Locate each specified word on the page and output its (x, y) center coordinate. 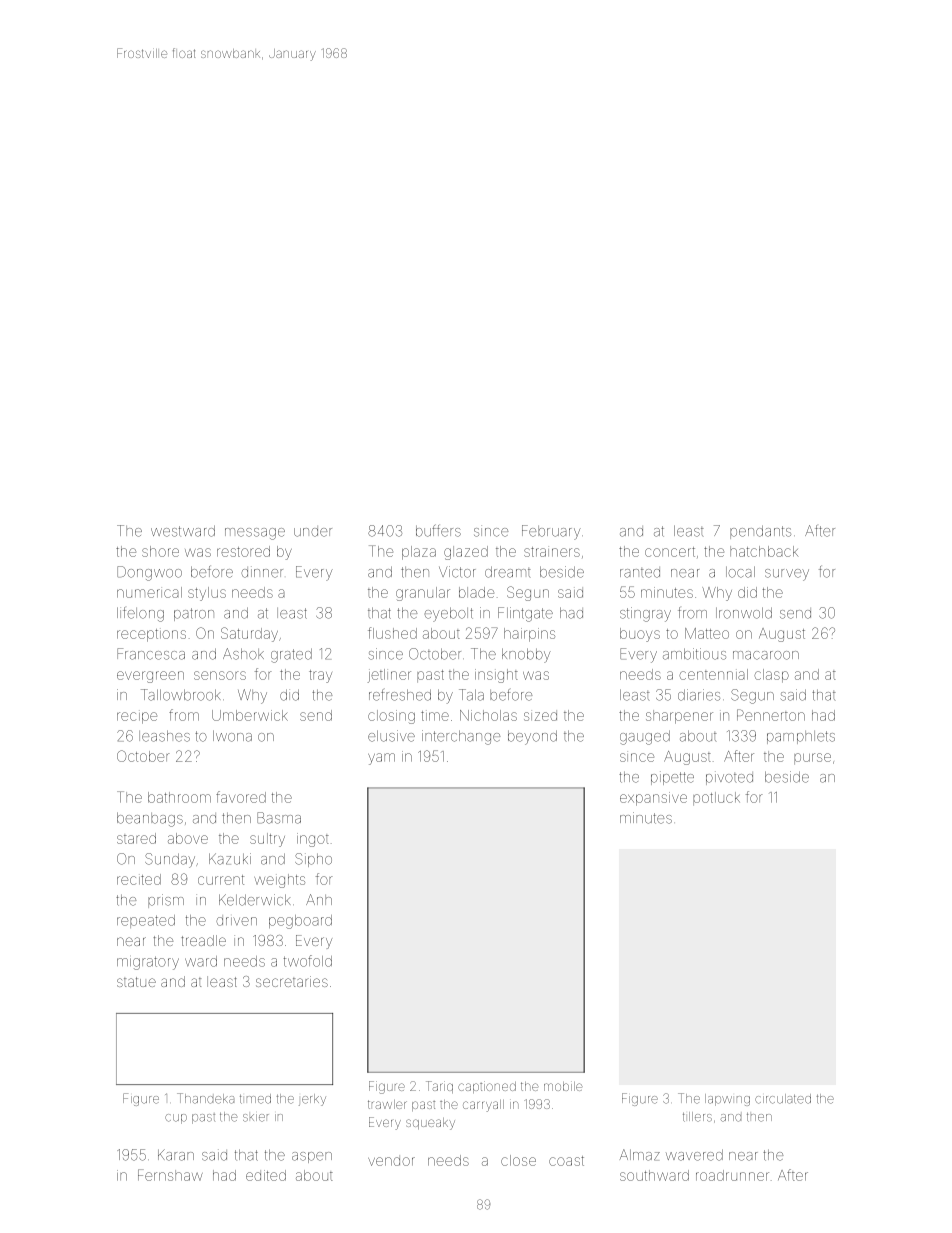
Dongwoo (149, 573)
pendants (760, 532)
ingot (313, 840)
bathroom (179, 797)
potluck (716, 798)
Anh (319, 899)
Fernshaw (170, 1175)
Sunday (170, 860)
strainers (552, 552)
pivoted (729, 778)
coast (566, 1161)
